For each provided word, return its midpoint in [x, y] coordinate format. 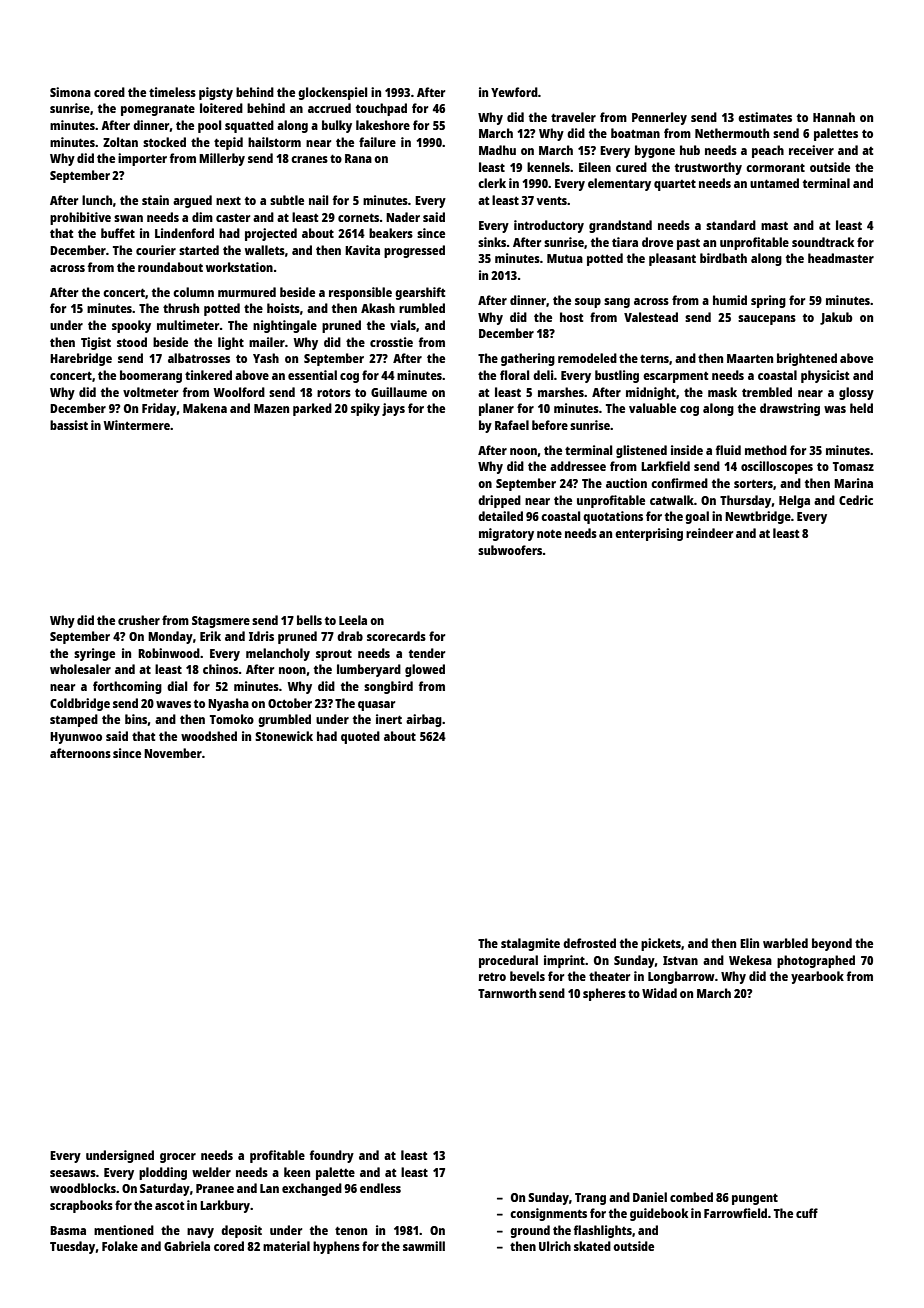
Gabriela [187, 1246]
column [193, 292]
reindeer [709, 533]
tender [427, 653]
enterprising [649, 534]
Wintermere [136, 425]
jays [393, 409]
